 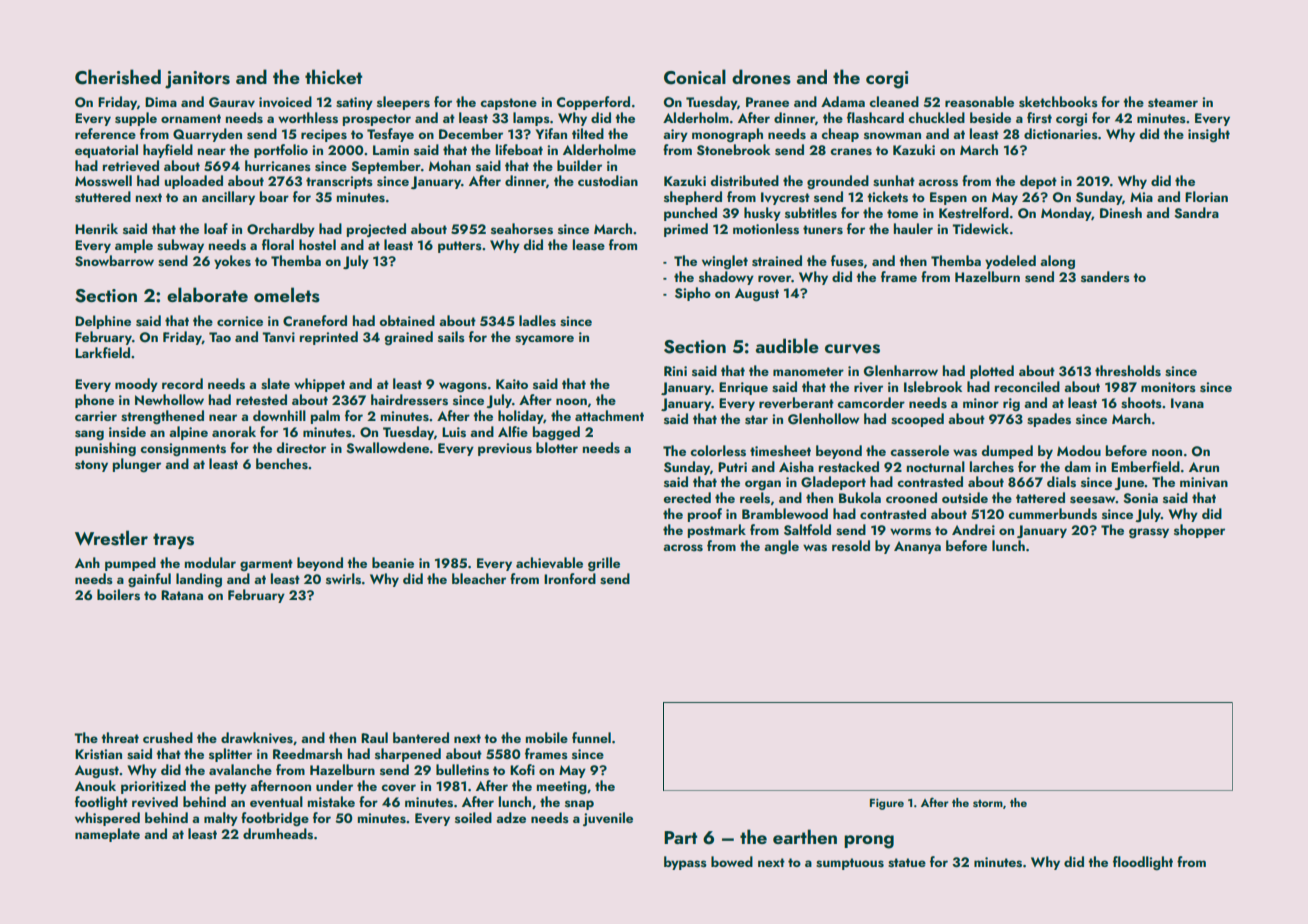 What do you see at coordinates (278, 834) in the document?
I see `drumheads` at bounding box center [278, 834].
